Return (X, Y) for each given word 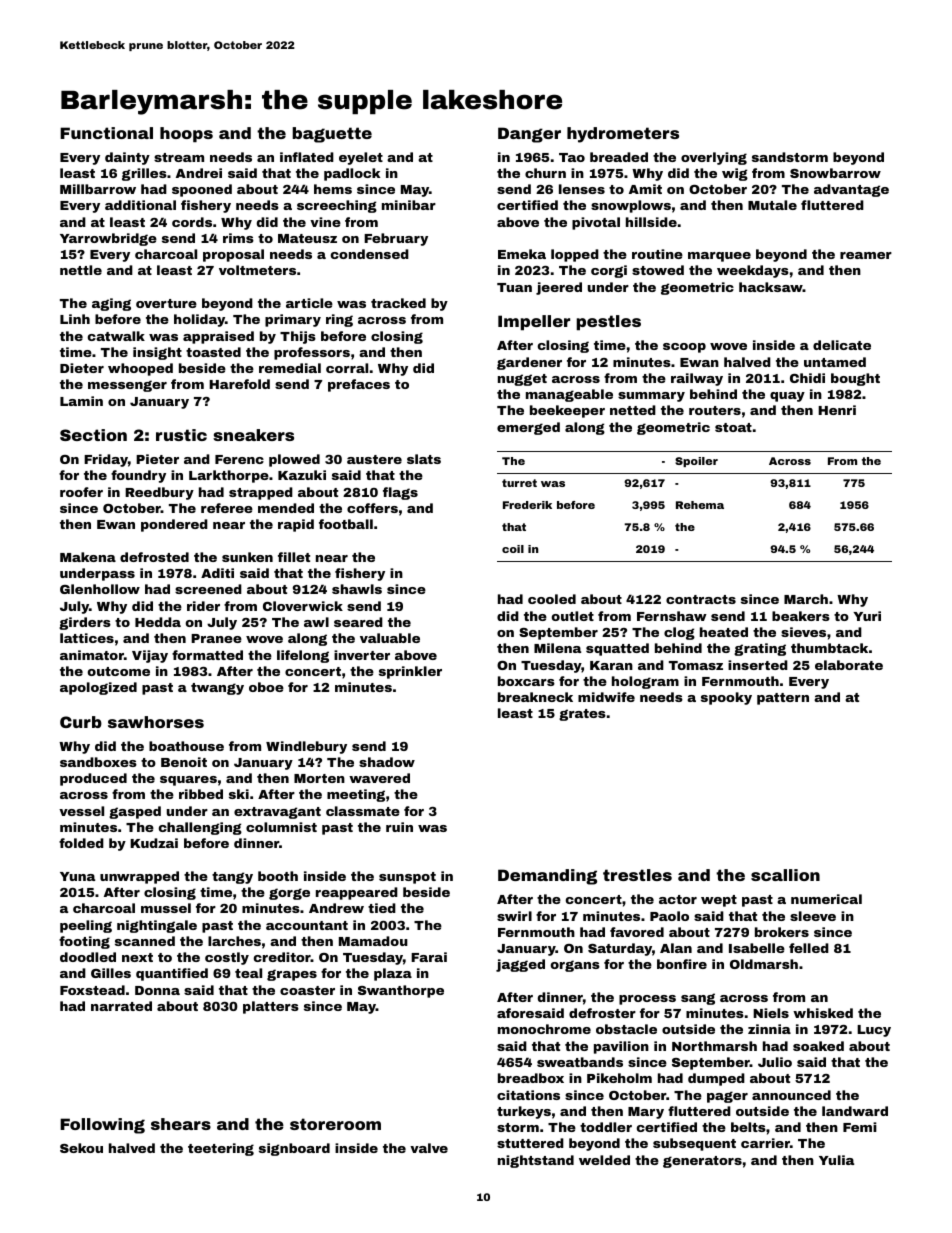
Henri (837, 410)
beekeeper (567, 411)
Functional (106, 133)
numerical (826, 899)
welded (604, 1160)
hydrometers (623, 135)
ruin (399, 827)
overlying (714, 158)
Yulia (836, 1160)
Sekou (81, 1148)
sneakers (253, 435)
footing (84, 942)
